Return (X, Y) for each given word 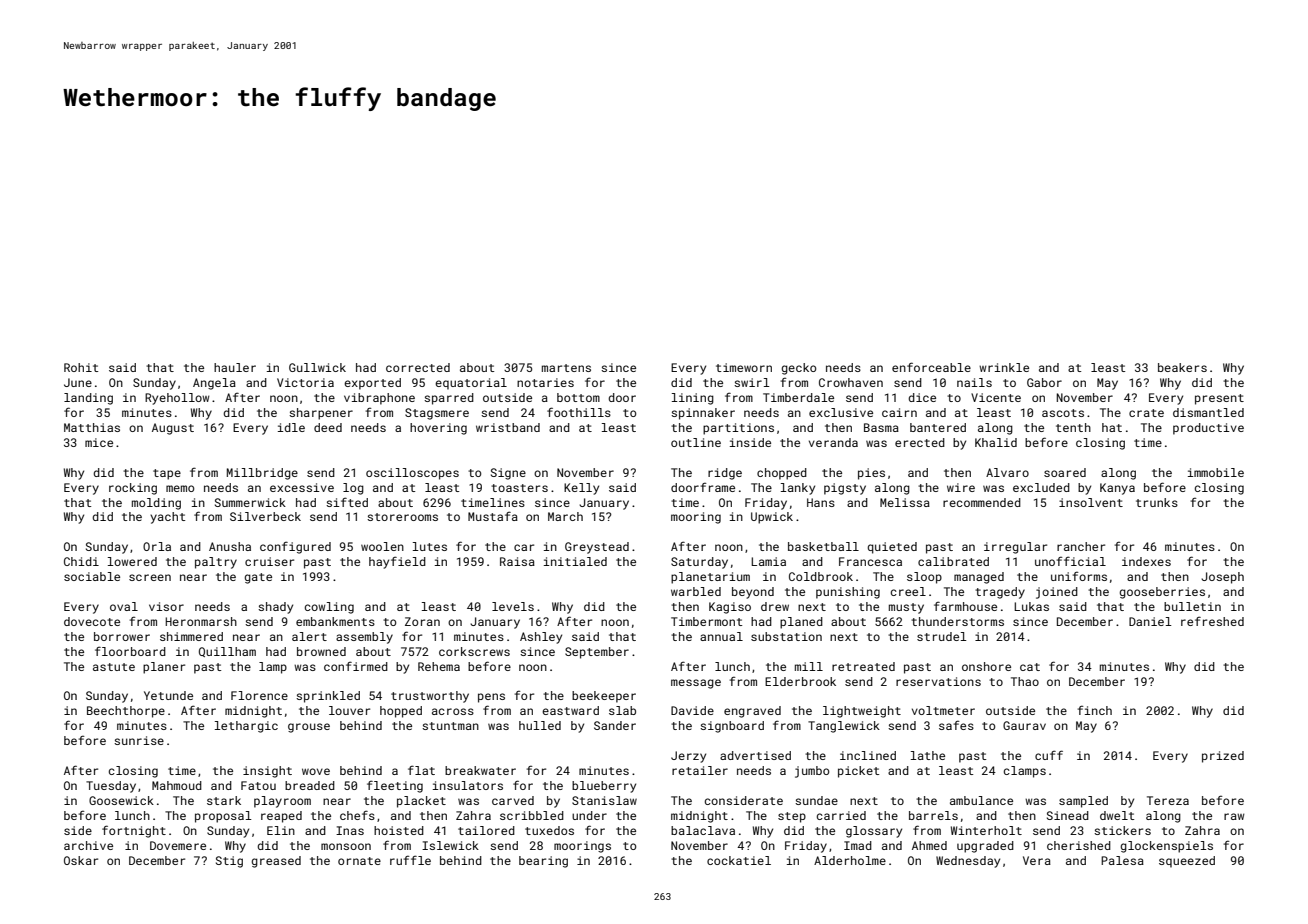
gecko (798, 369)
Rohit (81, 367)
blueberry (604, 787)
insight (267, 772)
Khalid (996, 442)
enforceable (931, 367)
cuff (1049, 755)
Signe (508, 474)
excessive (302, 487)
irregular (1015, 548)
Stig (229, 862)
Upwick (772, 518)
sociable (92, 576)
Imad (858, 845)
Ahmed (929, 845)
